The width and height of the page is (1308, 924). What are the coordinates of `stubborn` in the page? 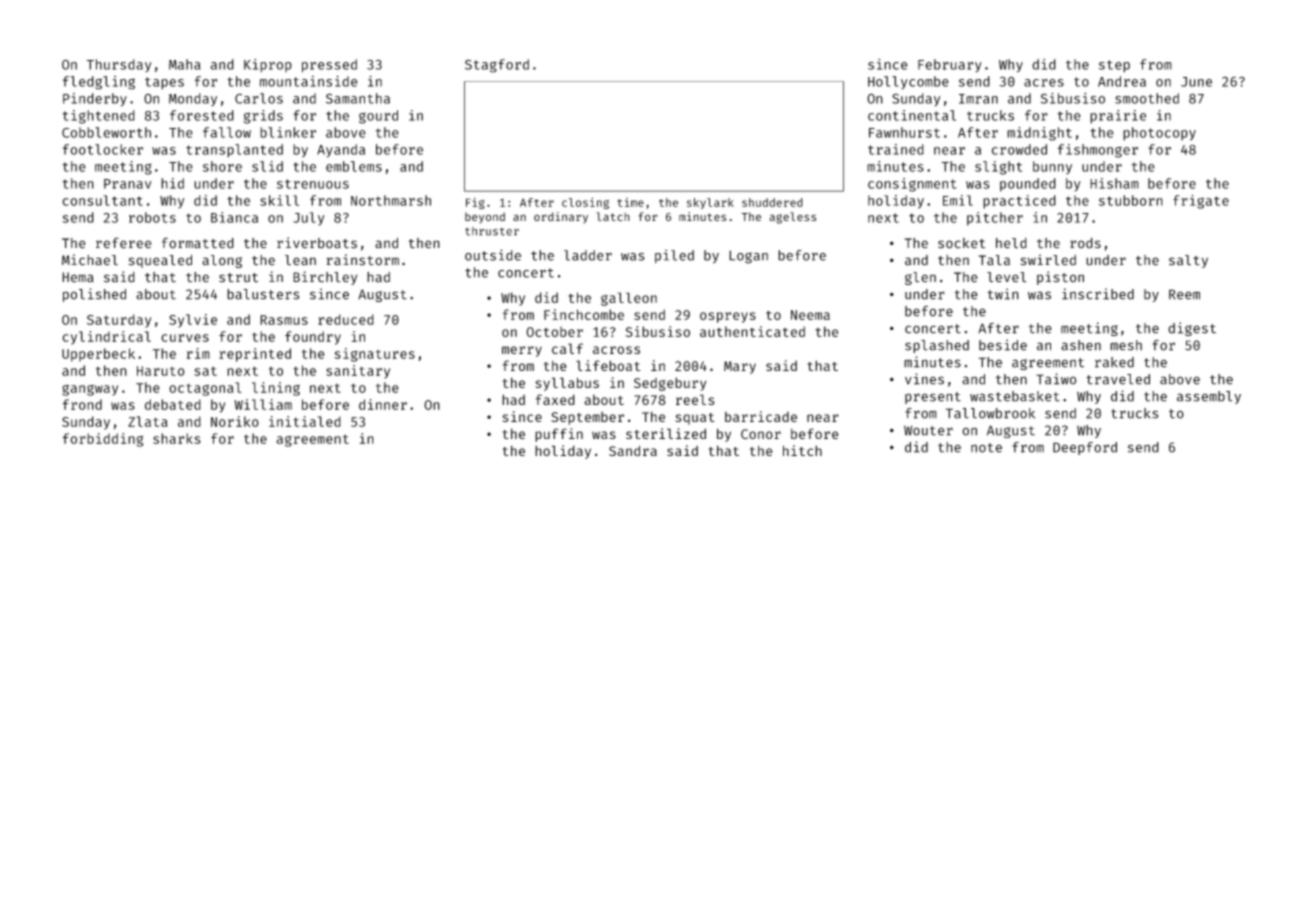 It's located at (1131, 200).
